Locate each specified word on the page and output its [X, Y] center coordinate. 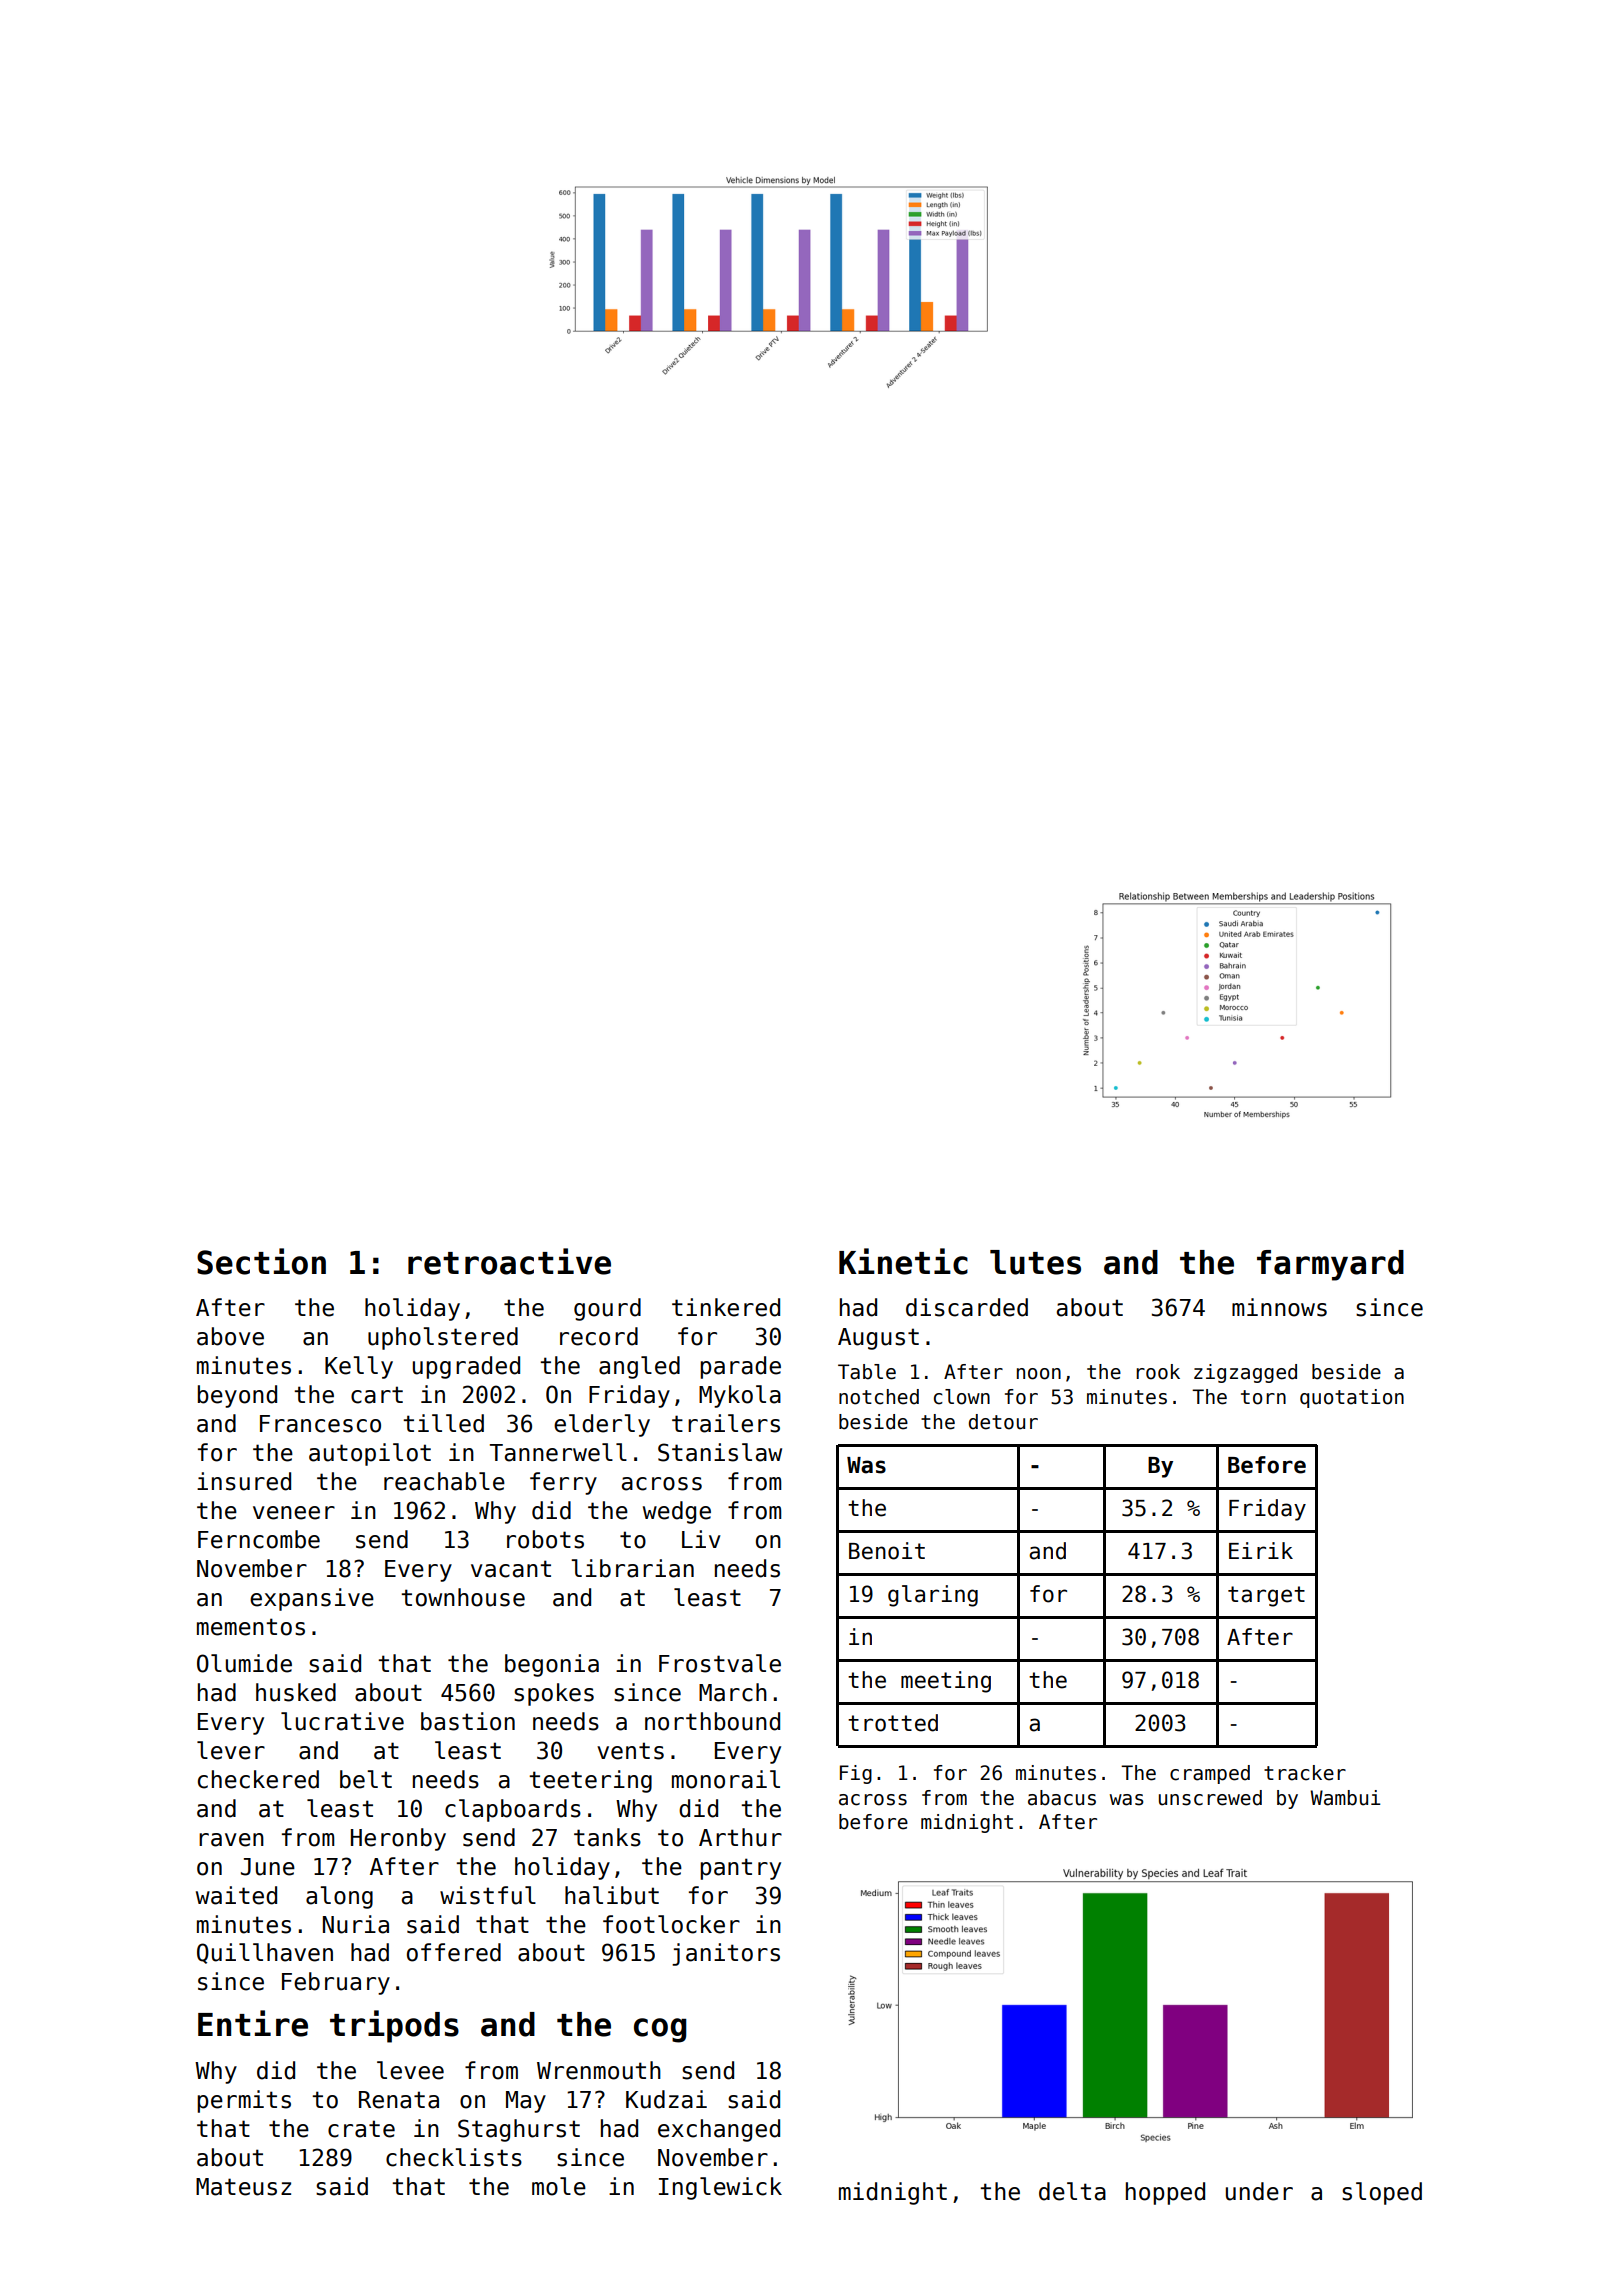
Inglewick [720, 2188]
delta [1072, 2191]
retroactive [509, 1261]
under [1259, 2191]
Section [261, 1261]
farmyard [1330, 1265]
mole [559, 2186]
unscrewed [1210, 1798]
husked [296, 1692]
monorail [726, 1779]
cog [660, 2030]
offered [454, 1952]
